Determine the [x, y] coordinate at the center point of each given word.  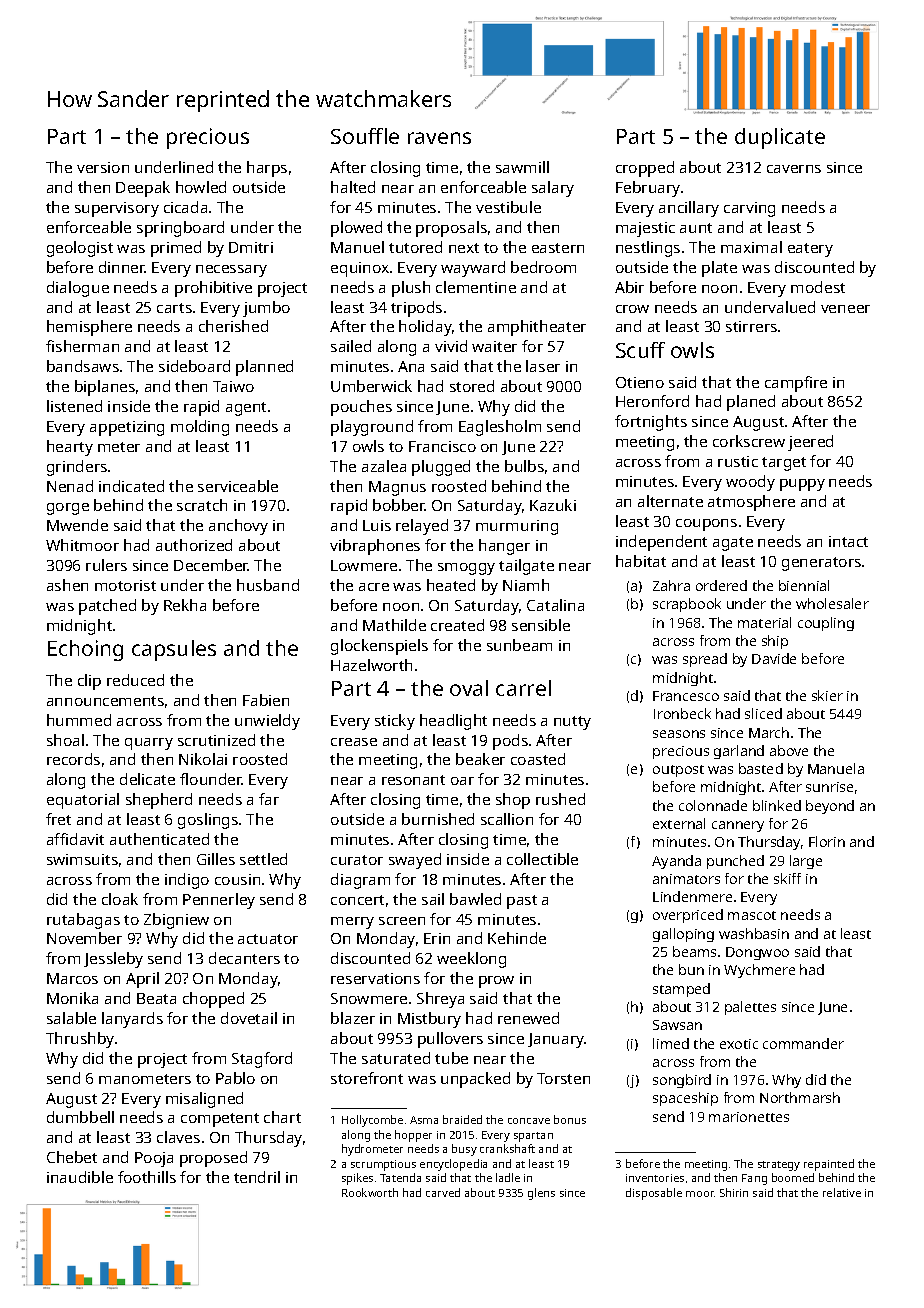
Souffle [365, 136]
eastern [558, 248]
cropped [645, 169]
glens [541, 1194]
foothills [147, 1177]
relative [842, 1192]
